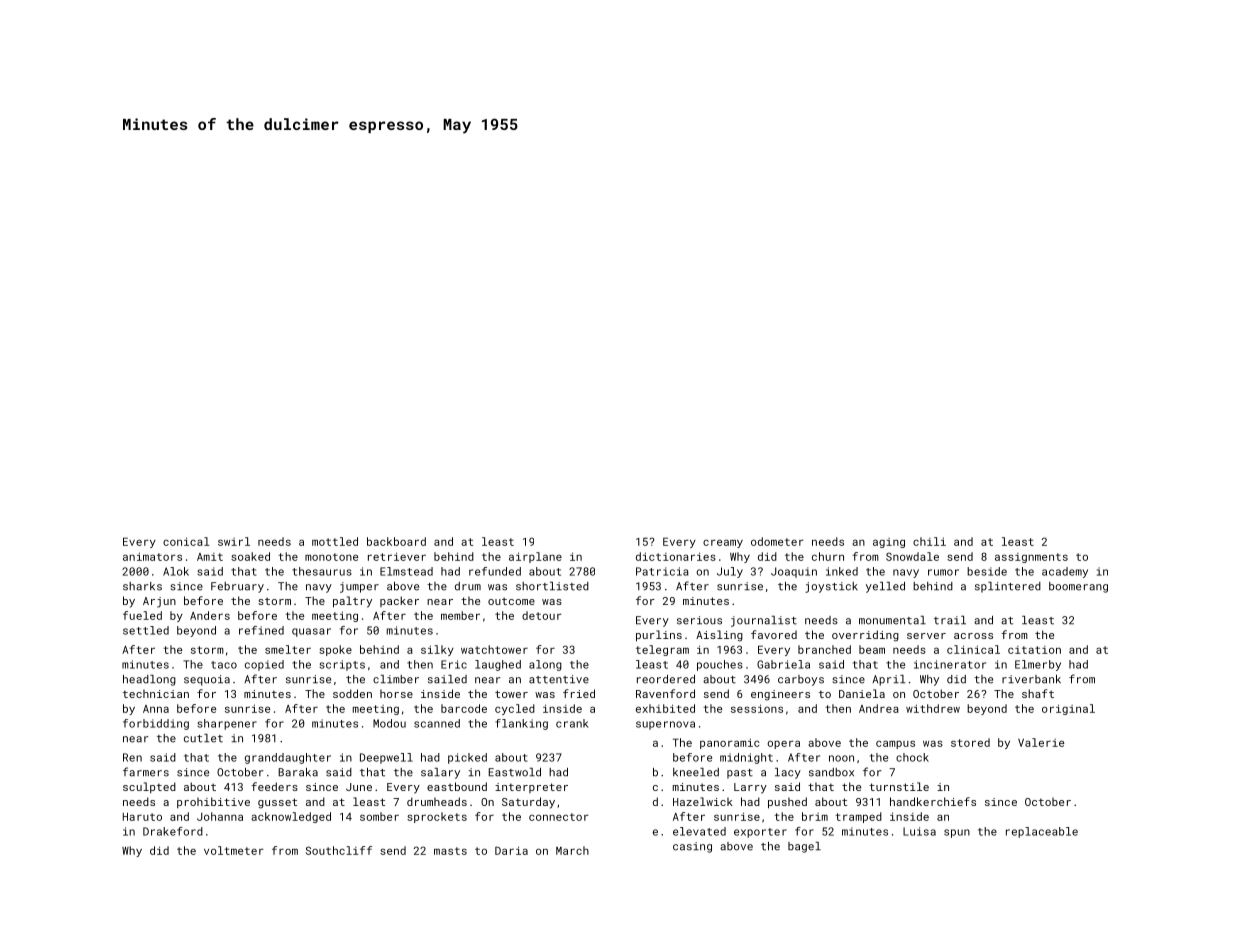 The height and width of the screenshot is (952, 1233). Describe the element at coordinates (261, 630) in the screenshot. I see `refined` at that location.
